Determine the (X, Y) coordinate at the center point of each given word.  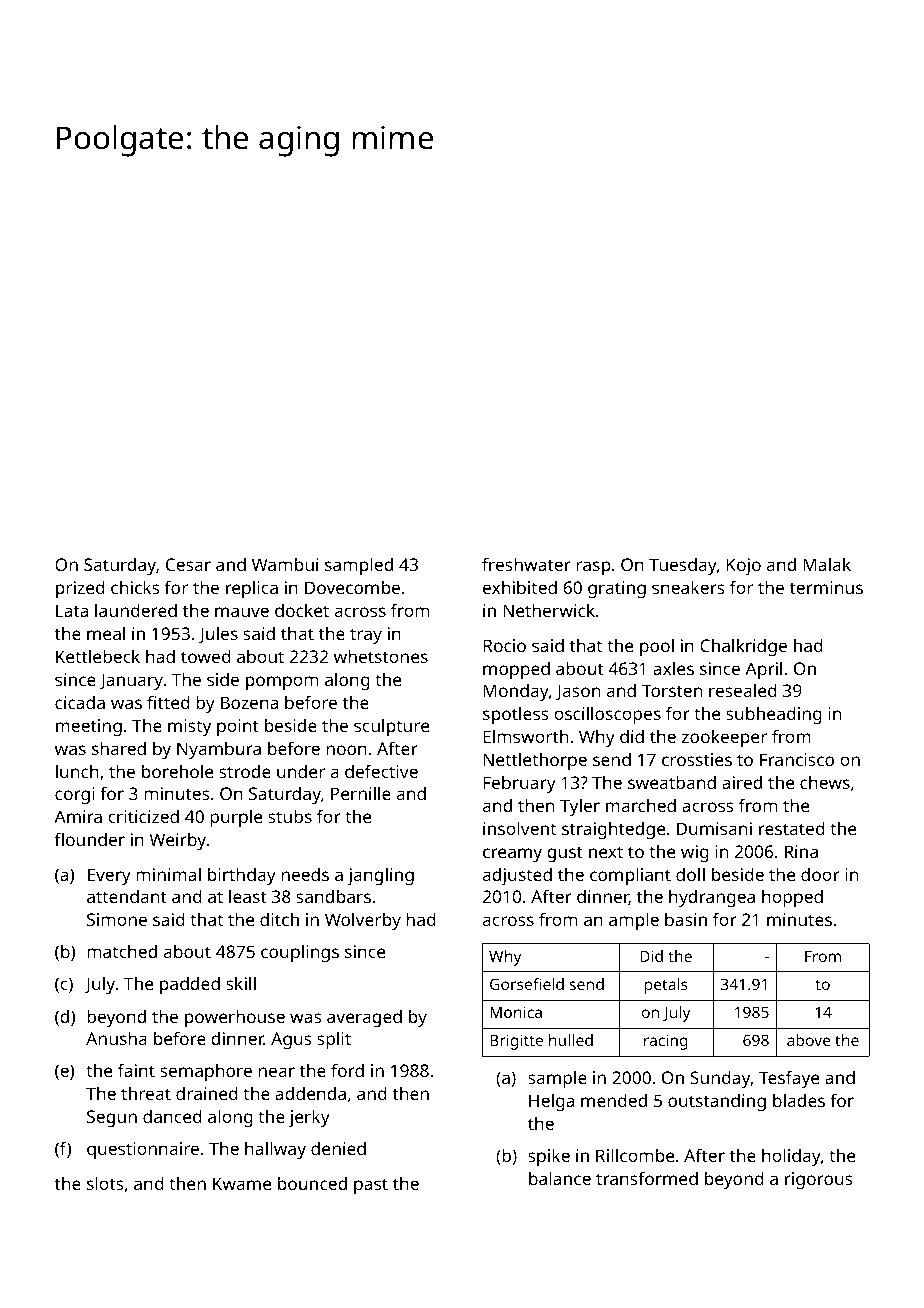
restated (792, 828)
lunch (77, 771)
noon (346, 750)
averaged (364, 1018)
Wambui (285, 564)
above (809, 1040)
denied (338, 1148)
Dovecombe (352, 587)
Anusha (116, 1038)
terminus (826, 587)
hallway (275, 1150)
